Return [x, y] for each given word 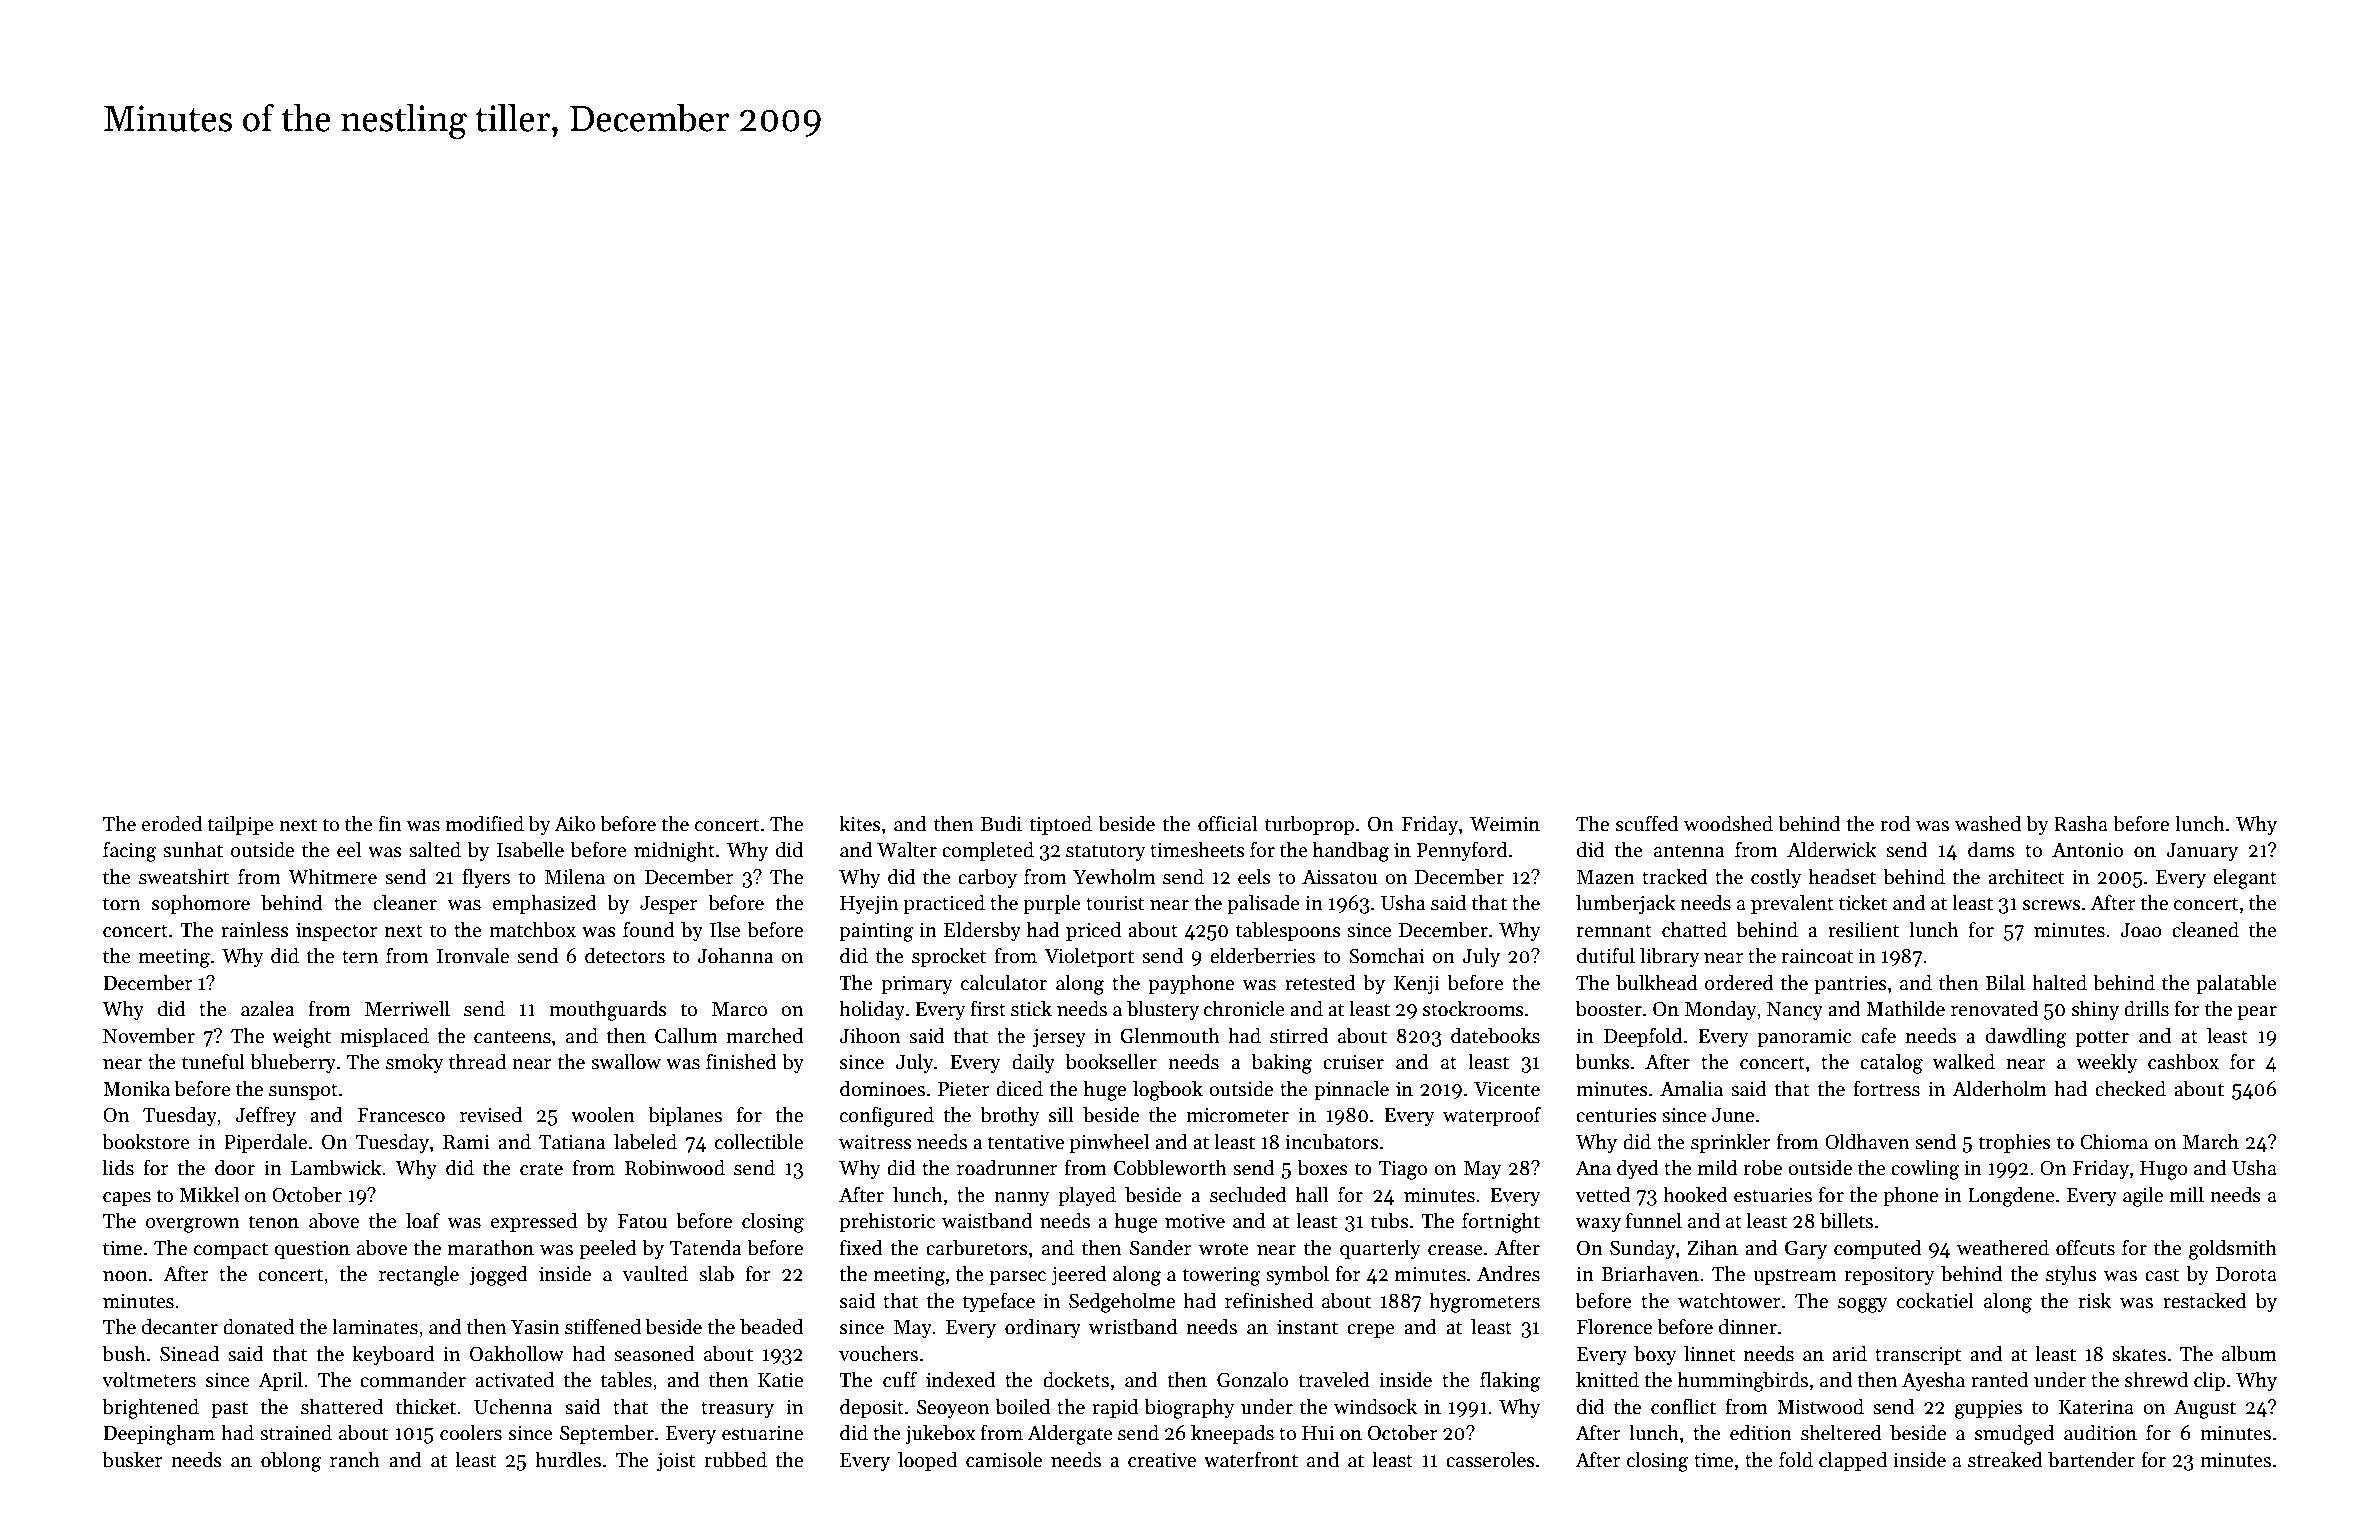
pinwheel [1109, 1143]
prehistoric [887, 1222]
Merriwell [407, 1008]
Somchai [1386, 955]
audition [2100, 1432]
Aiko [574, 823]
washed [1988, 823]
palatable [2236, 984]
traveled [1334, 1379]
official [1227, 823]
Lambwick [336, 1167]
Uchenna [513, 1406]
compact [231, 1250]
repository [1889, 1276]
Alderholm [1999, 1088]
